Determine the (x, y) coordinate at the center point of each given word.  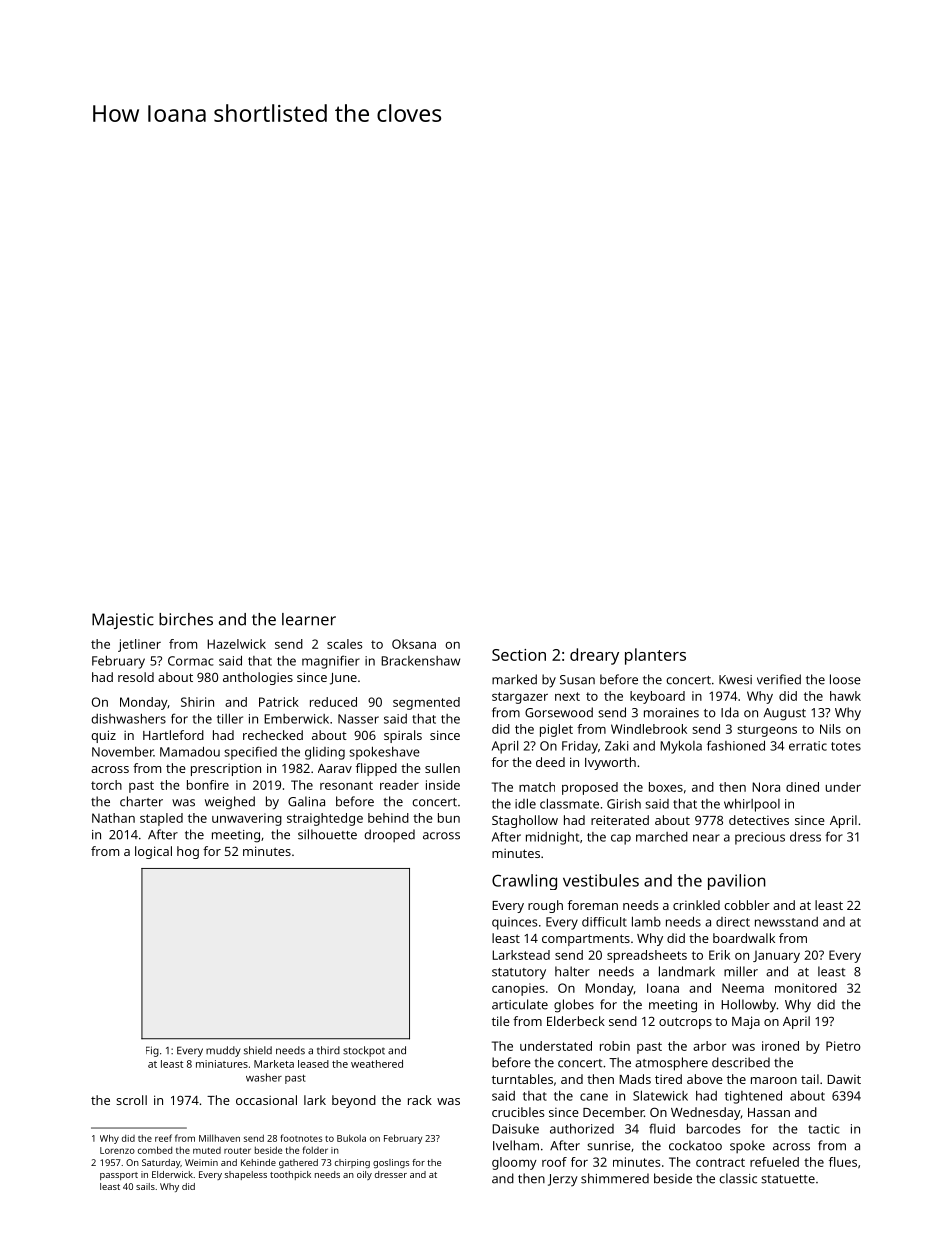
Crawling (524, 882)
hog (188, 852)
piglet (556, 730)
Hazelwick (236, 644)
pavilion (737, 882)
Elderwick (172, 1174)
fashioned (736, 745)
